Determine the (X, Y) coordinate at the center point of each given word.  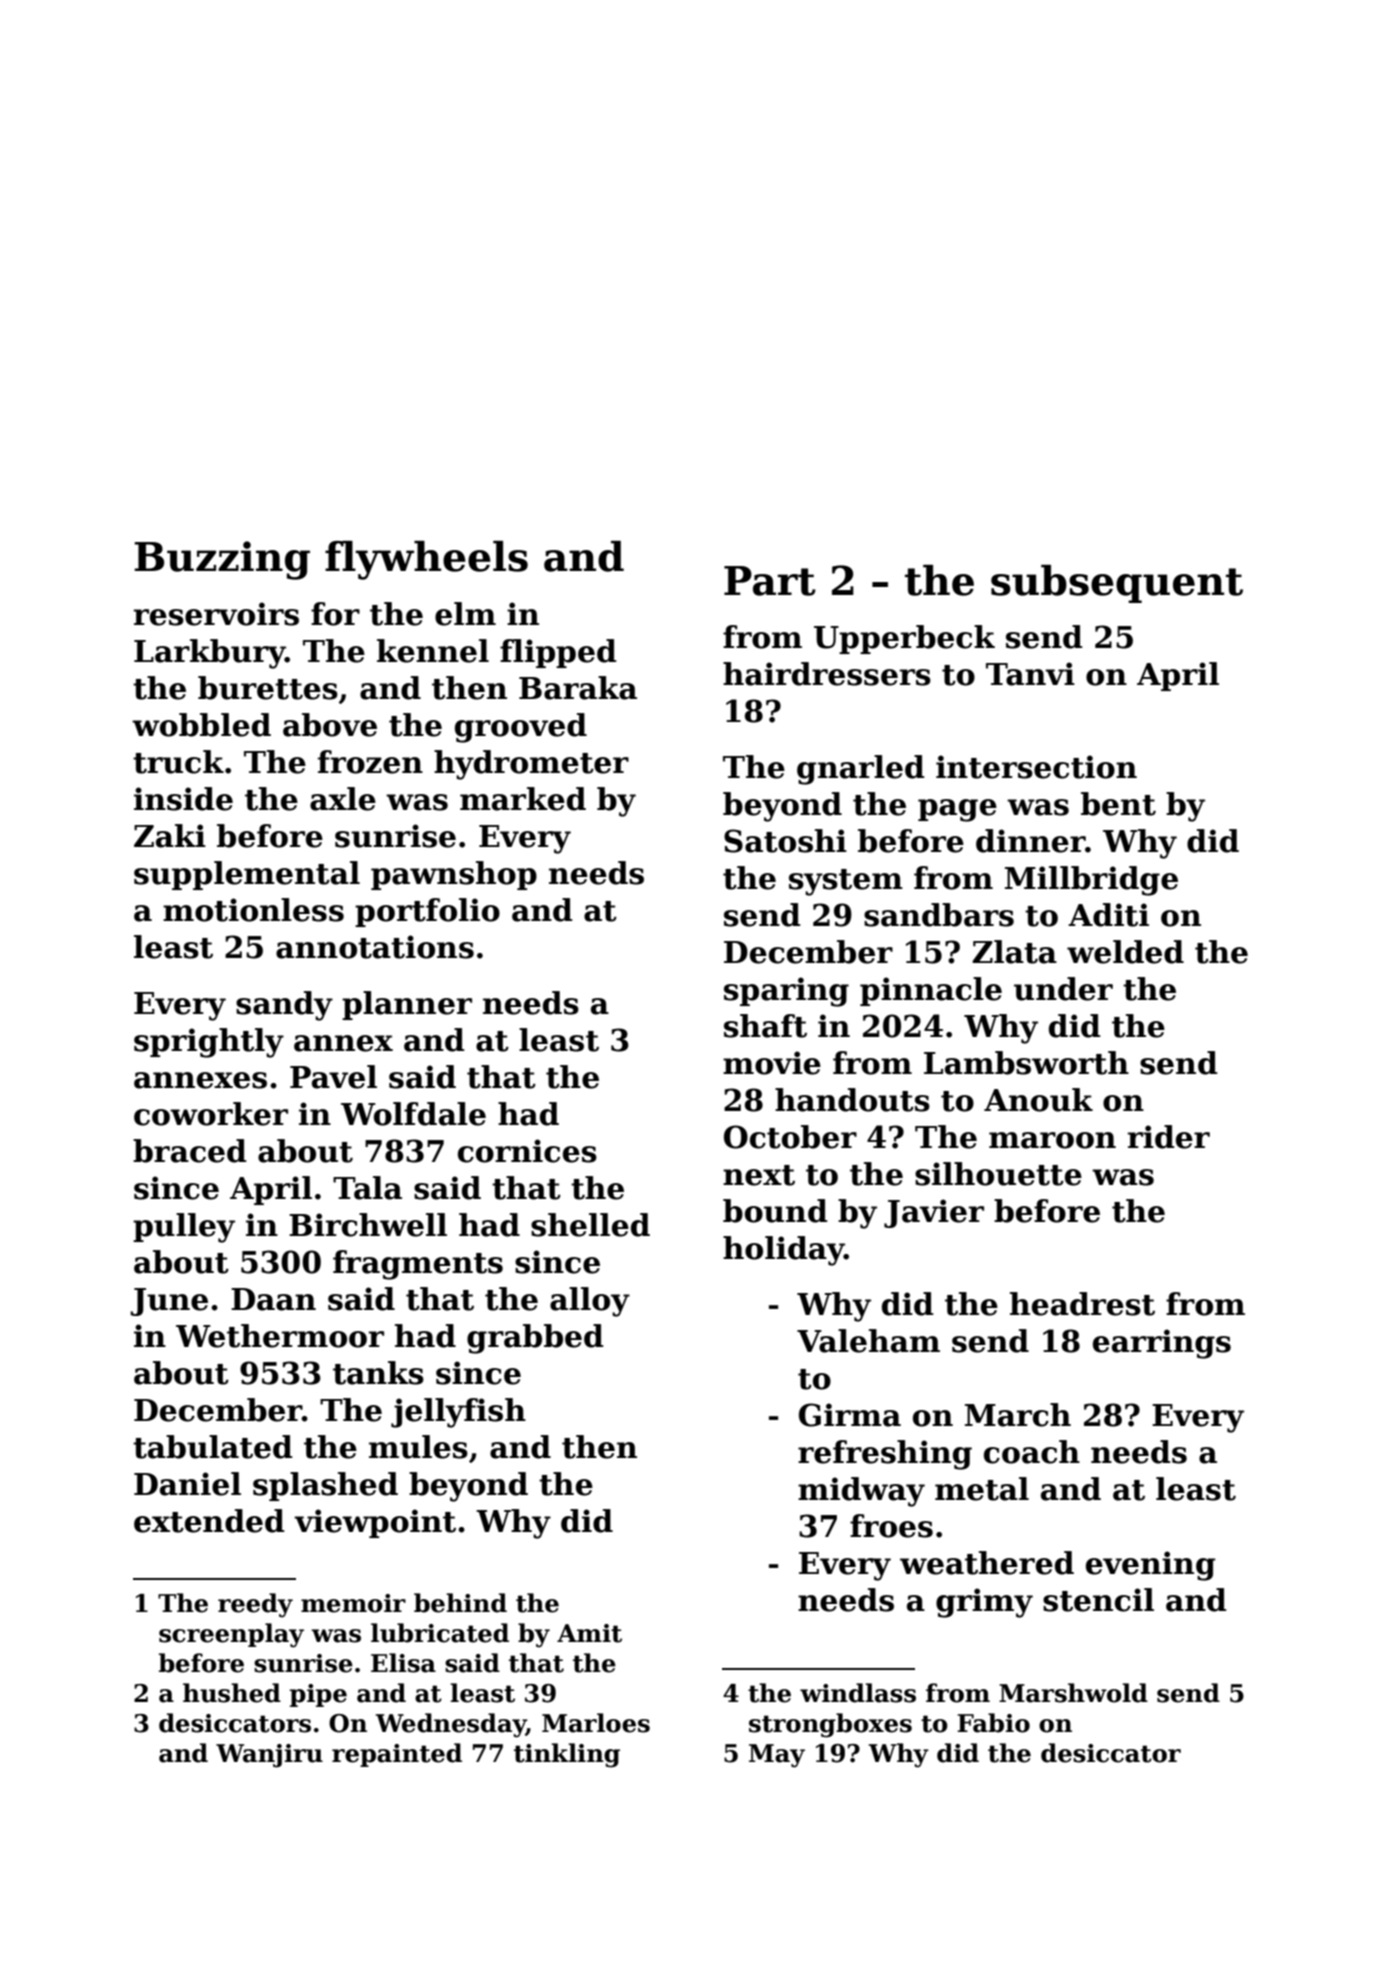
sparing (786, 992)
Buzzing (222, 560)
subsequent (1117, 584)
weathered (987, 1563)
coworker (211, 1114)
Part (770, 581)
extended (209, 1521)
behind (460, 1603)
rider (1169, 1137)
